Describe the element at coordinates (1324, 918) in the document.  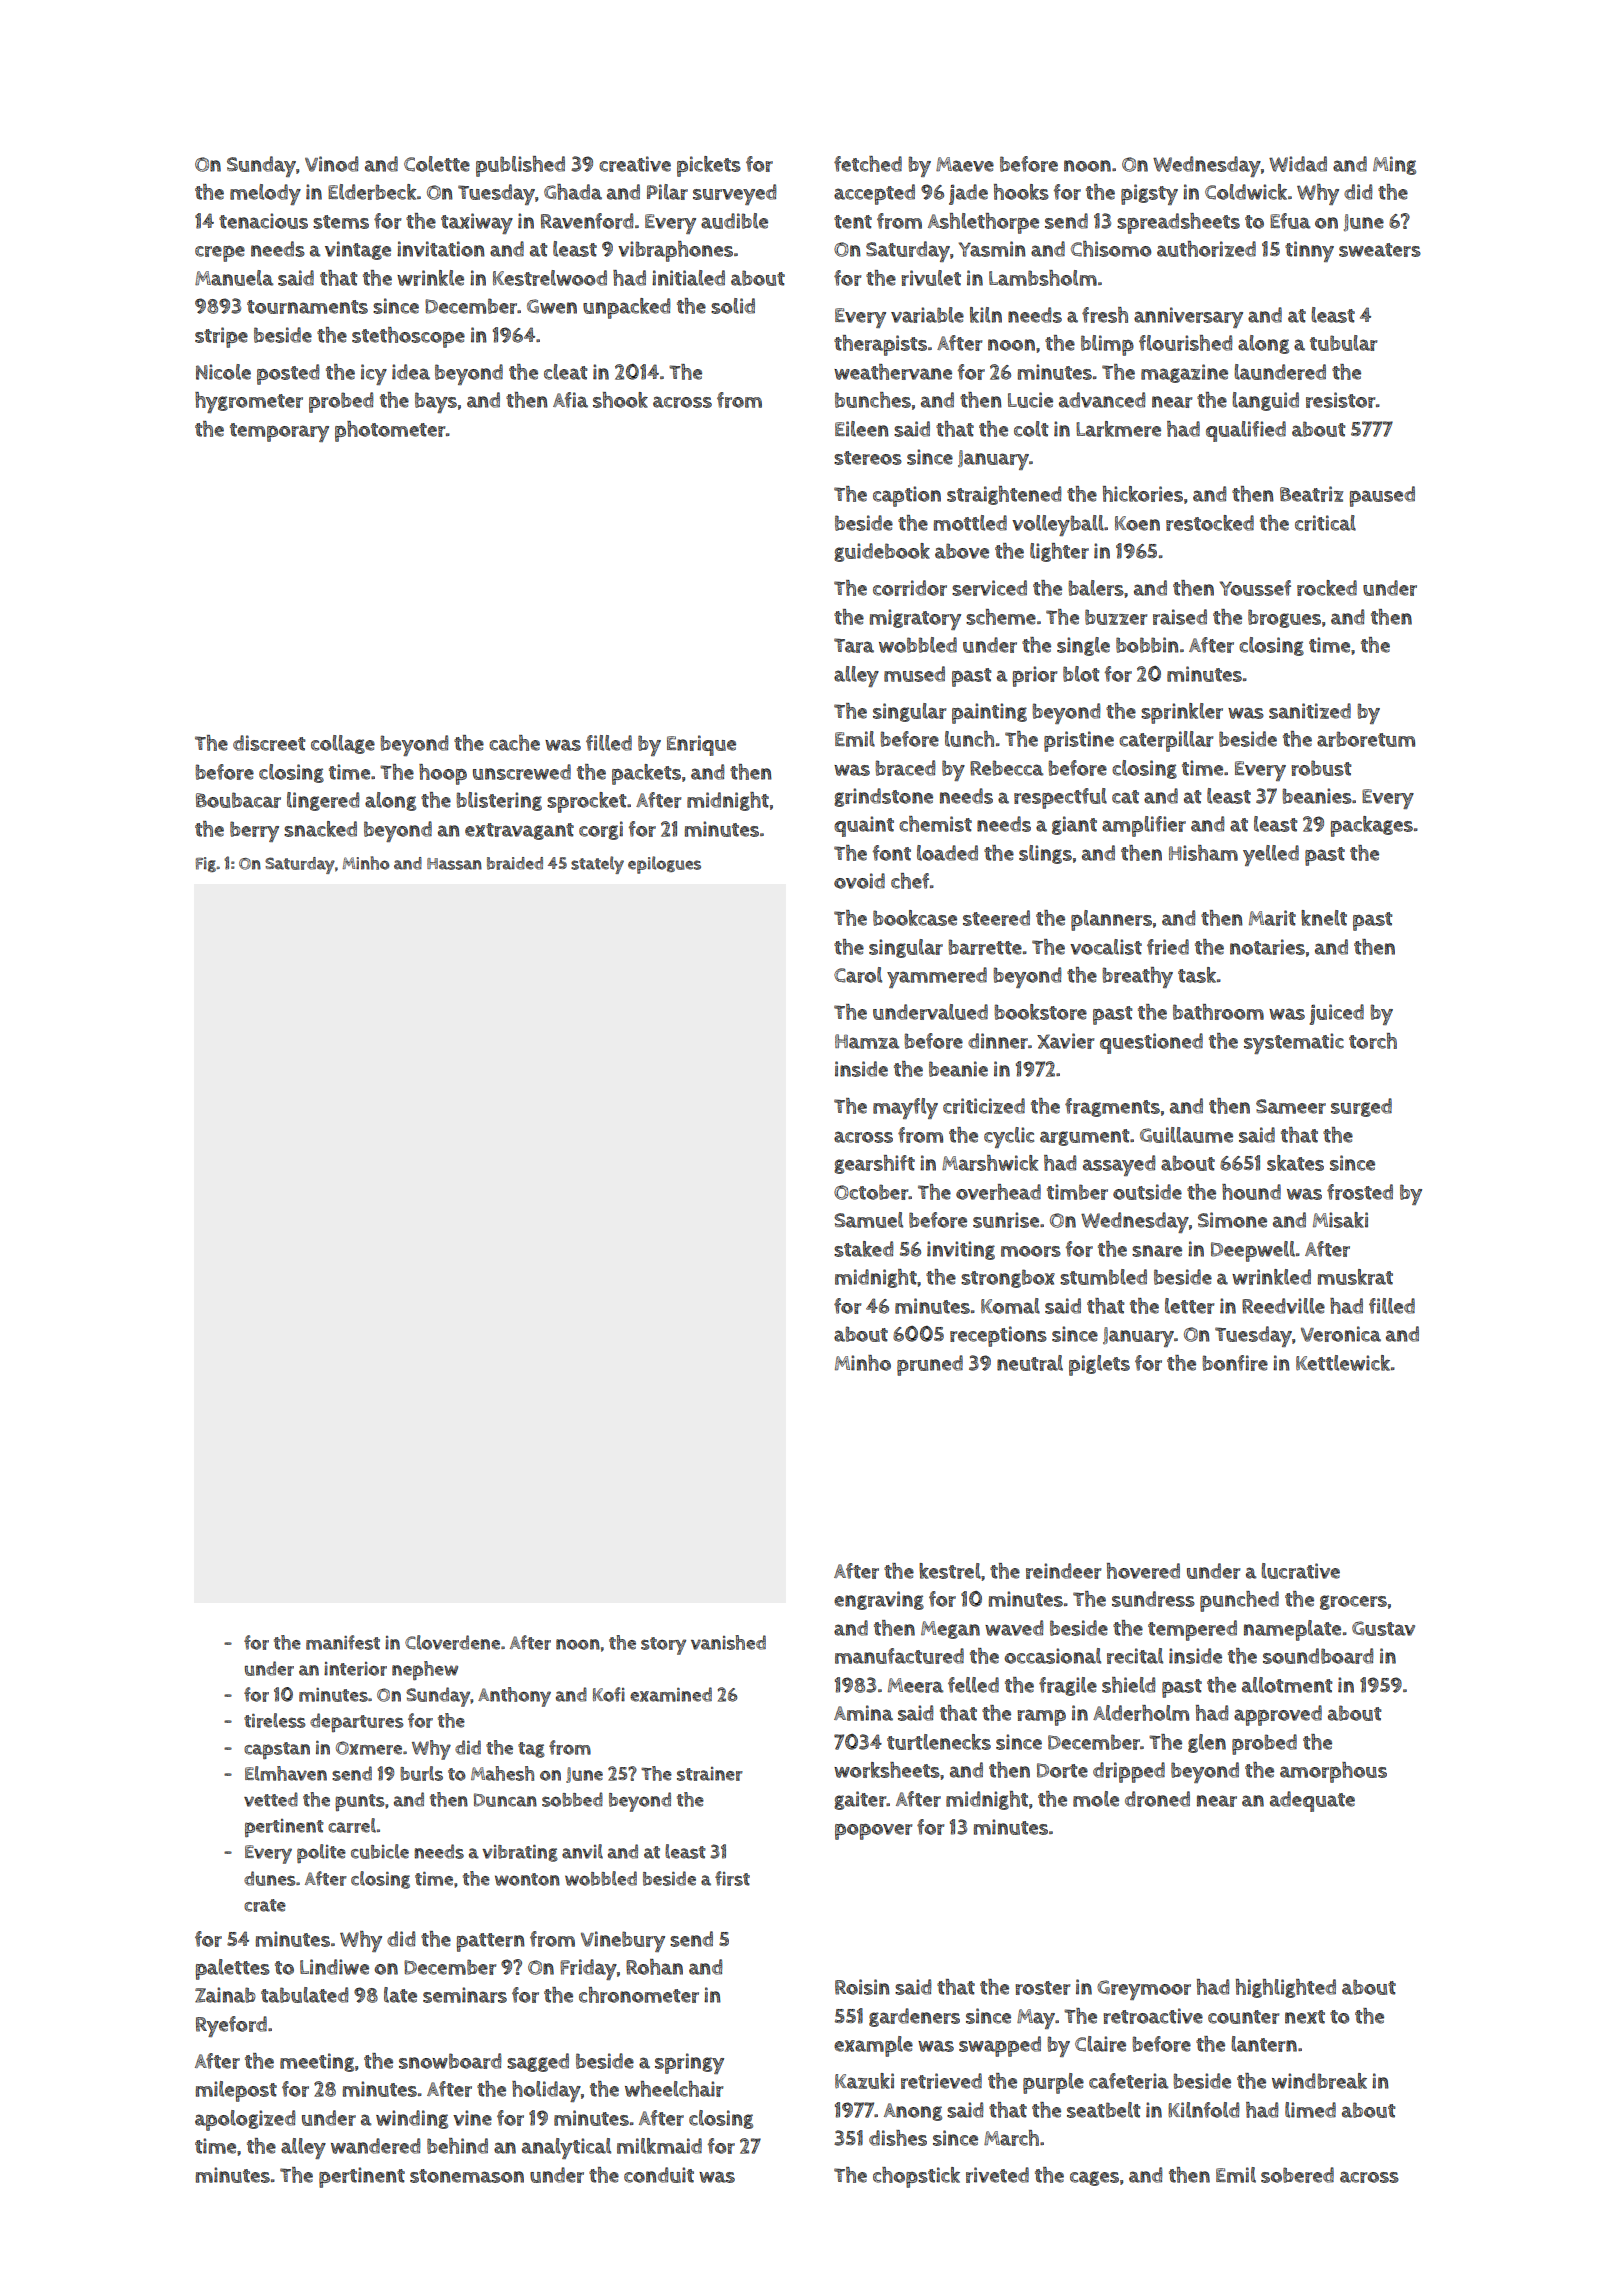
I see `knelt` at that location.
